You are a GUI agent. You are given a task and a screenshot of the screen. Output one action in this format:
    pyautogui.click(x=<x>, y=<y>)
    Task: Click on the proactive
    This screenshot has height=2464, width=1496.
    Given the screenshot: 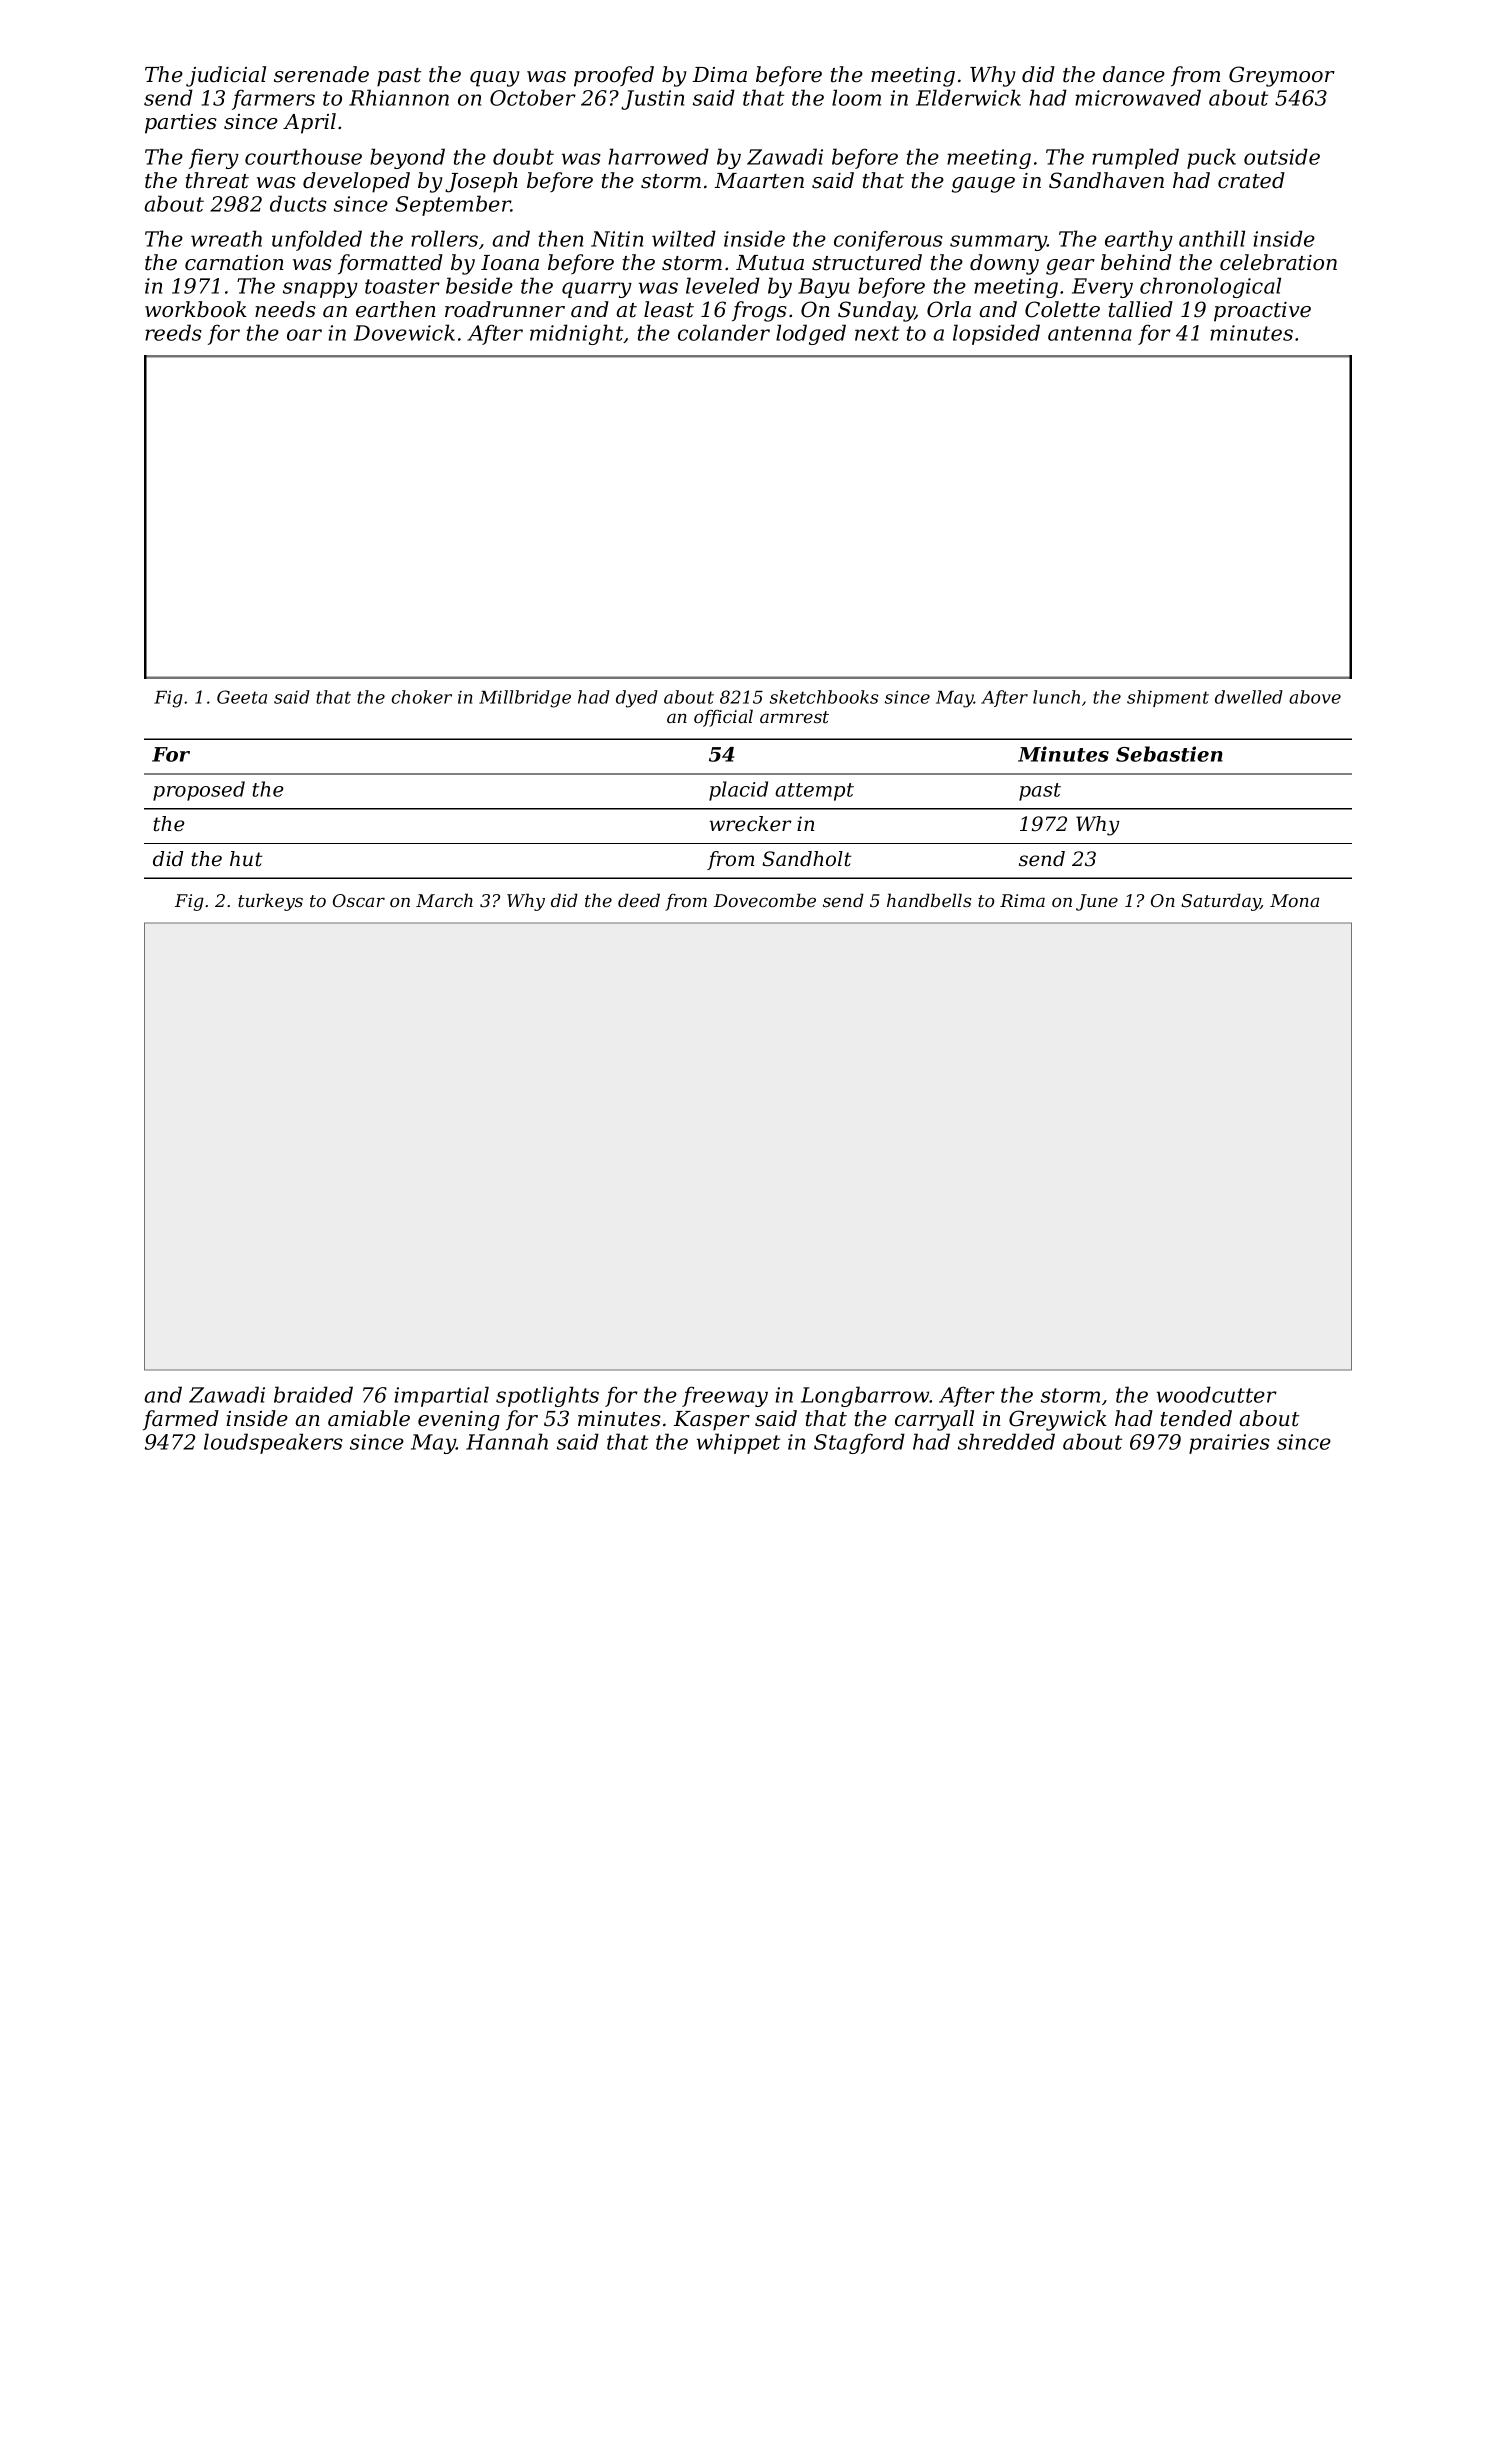 What is the action you would take?
    pyautogui.click(x=1262, y=312)
